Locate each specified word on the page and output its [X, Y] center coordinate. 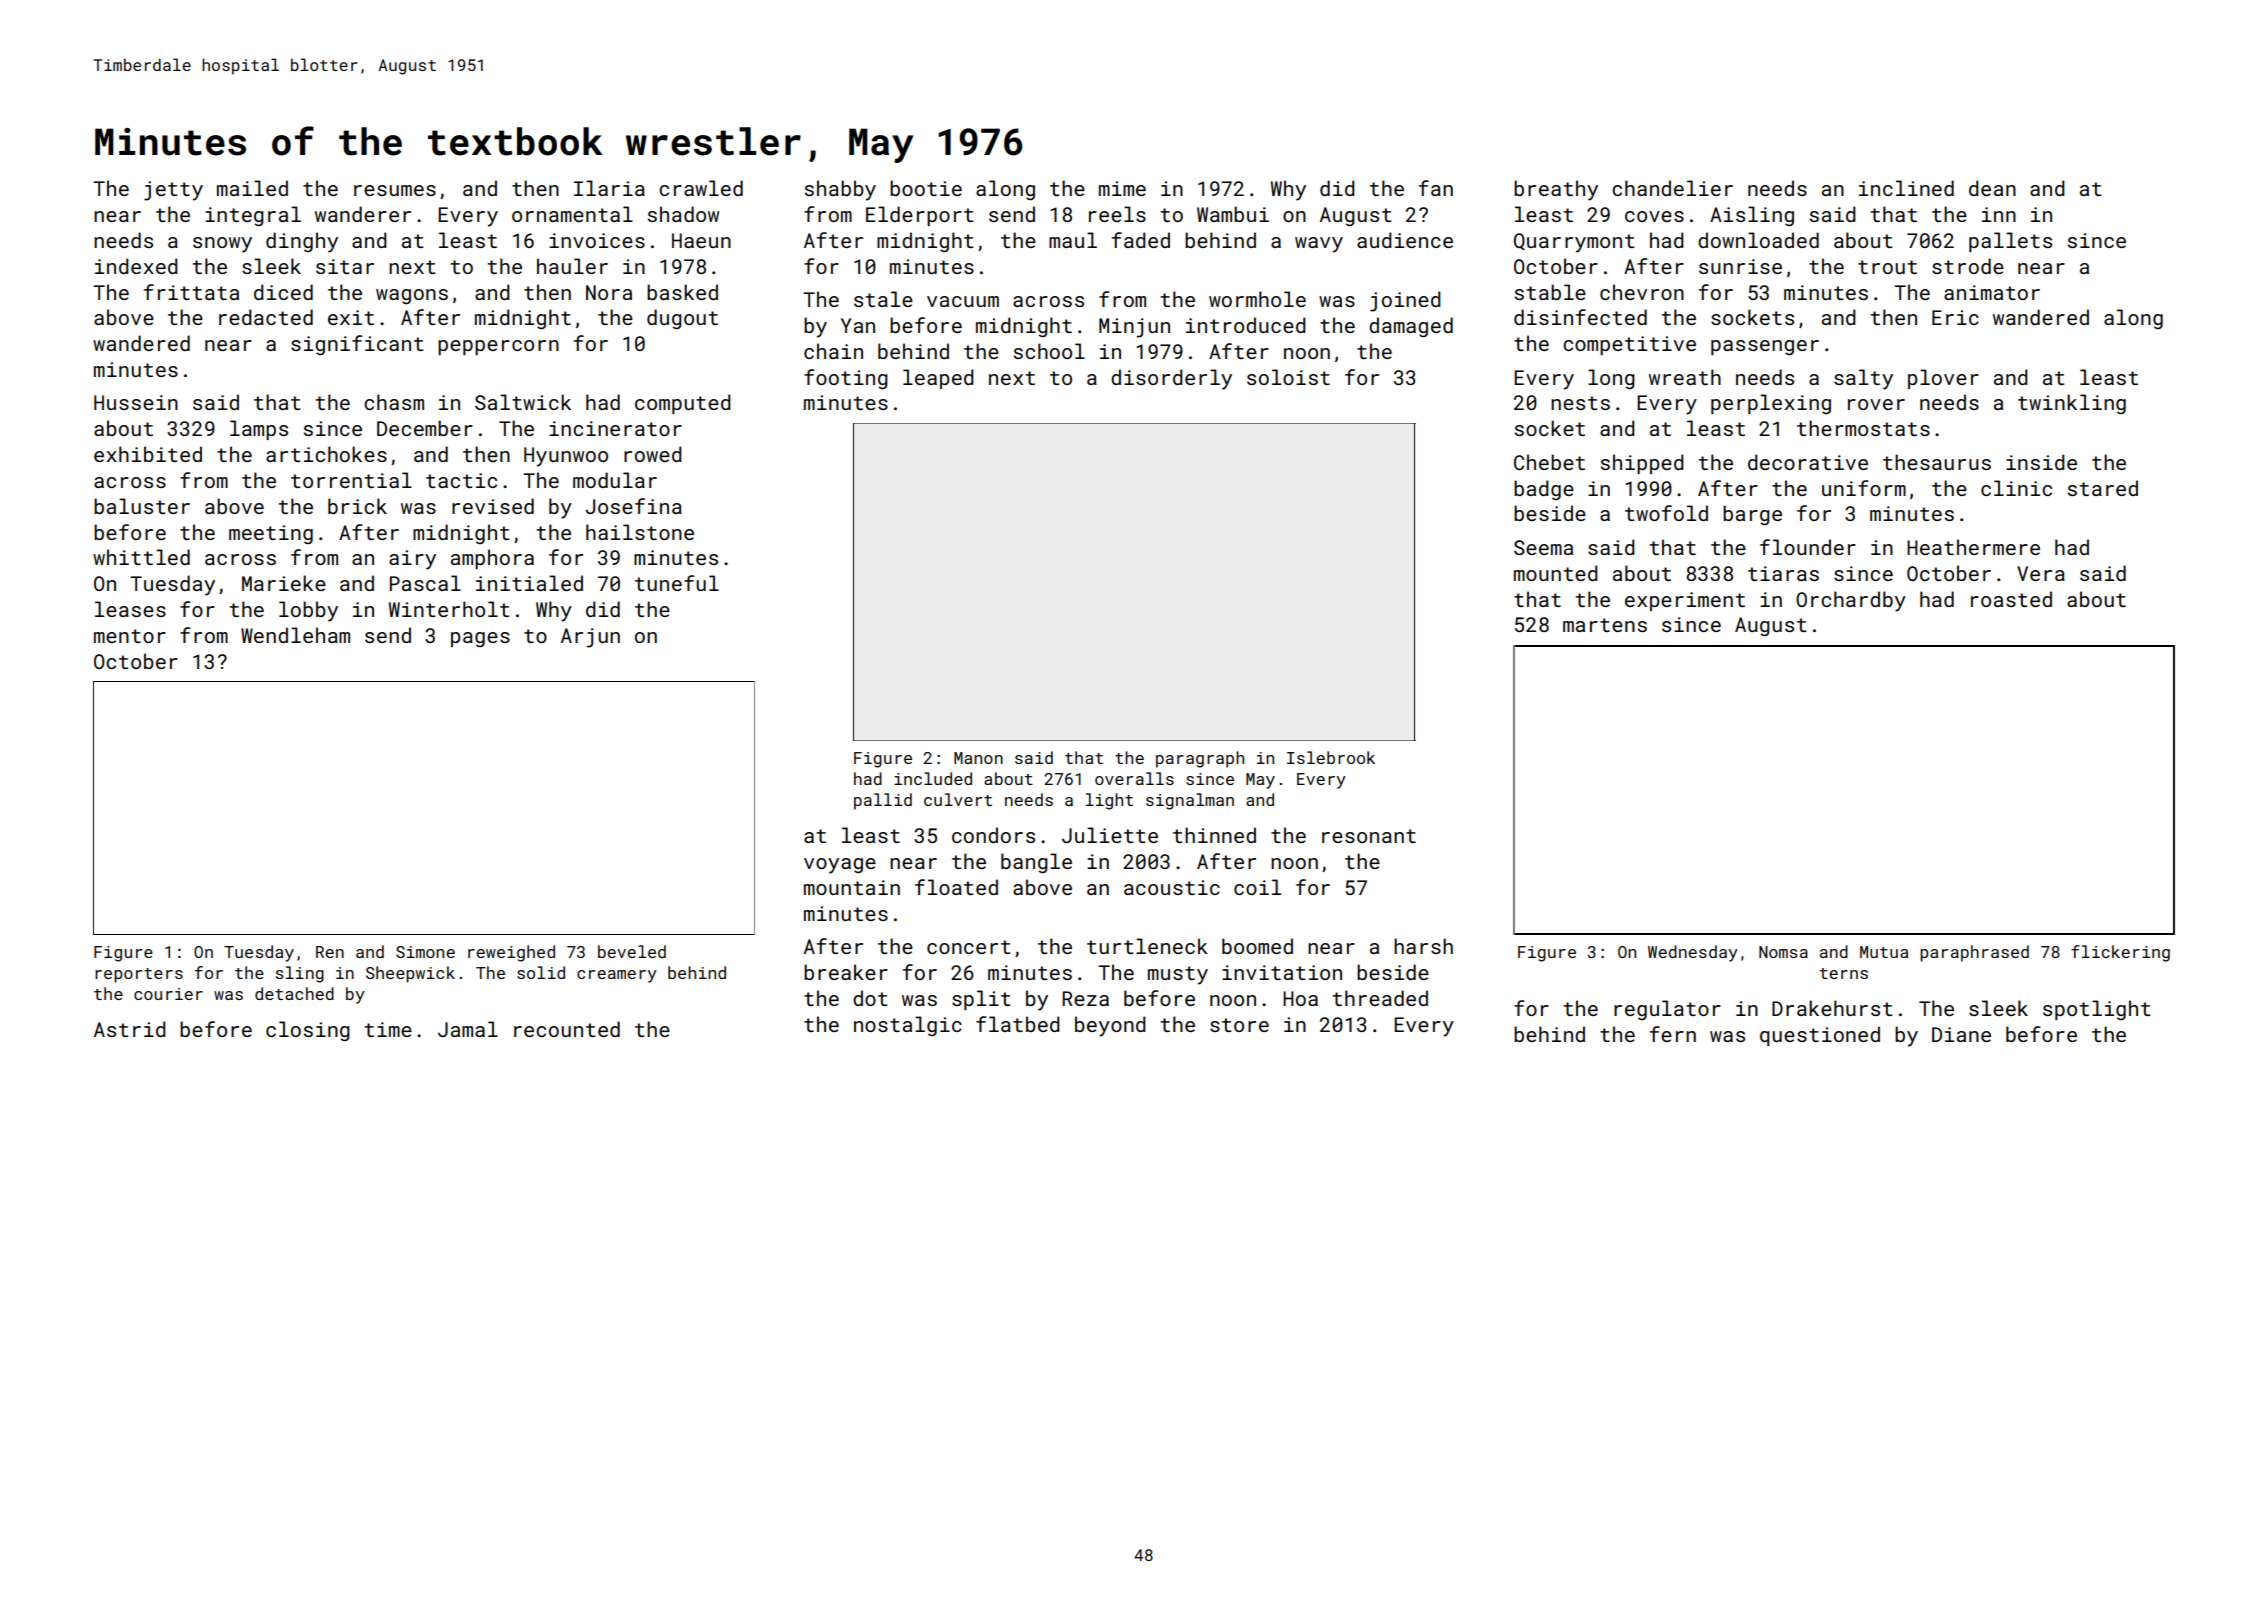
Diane [1961, 1034]
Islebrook [1331, 757]
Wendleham [295, 635]
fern [1673, 1034]
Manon [978, 758]
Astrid [130, 1029]
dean [1992, 188]
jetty [173, 191]
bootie [926, 188]
